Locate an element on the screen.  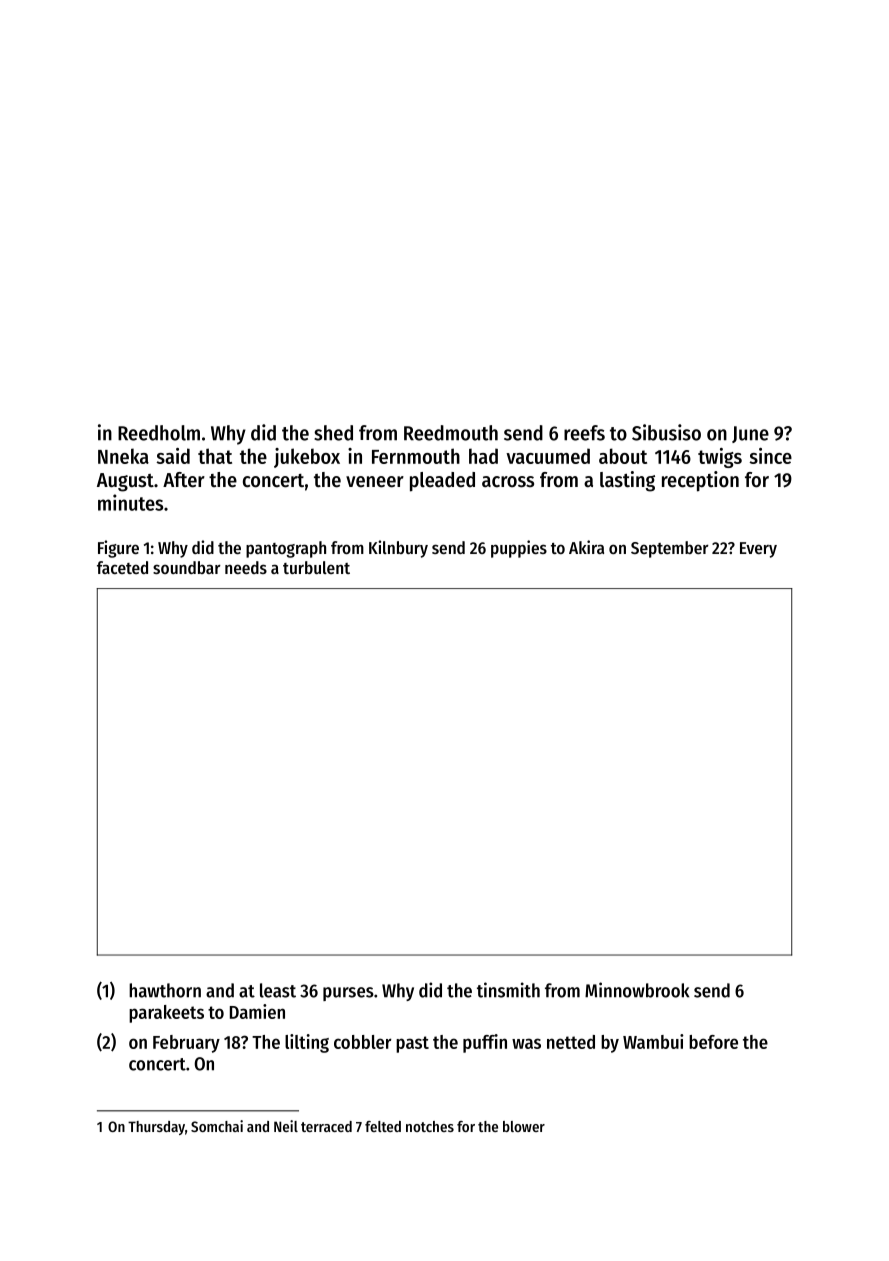
purses is located at coordinates (348, 994).
